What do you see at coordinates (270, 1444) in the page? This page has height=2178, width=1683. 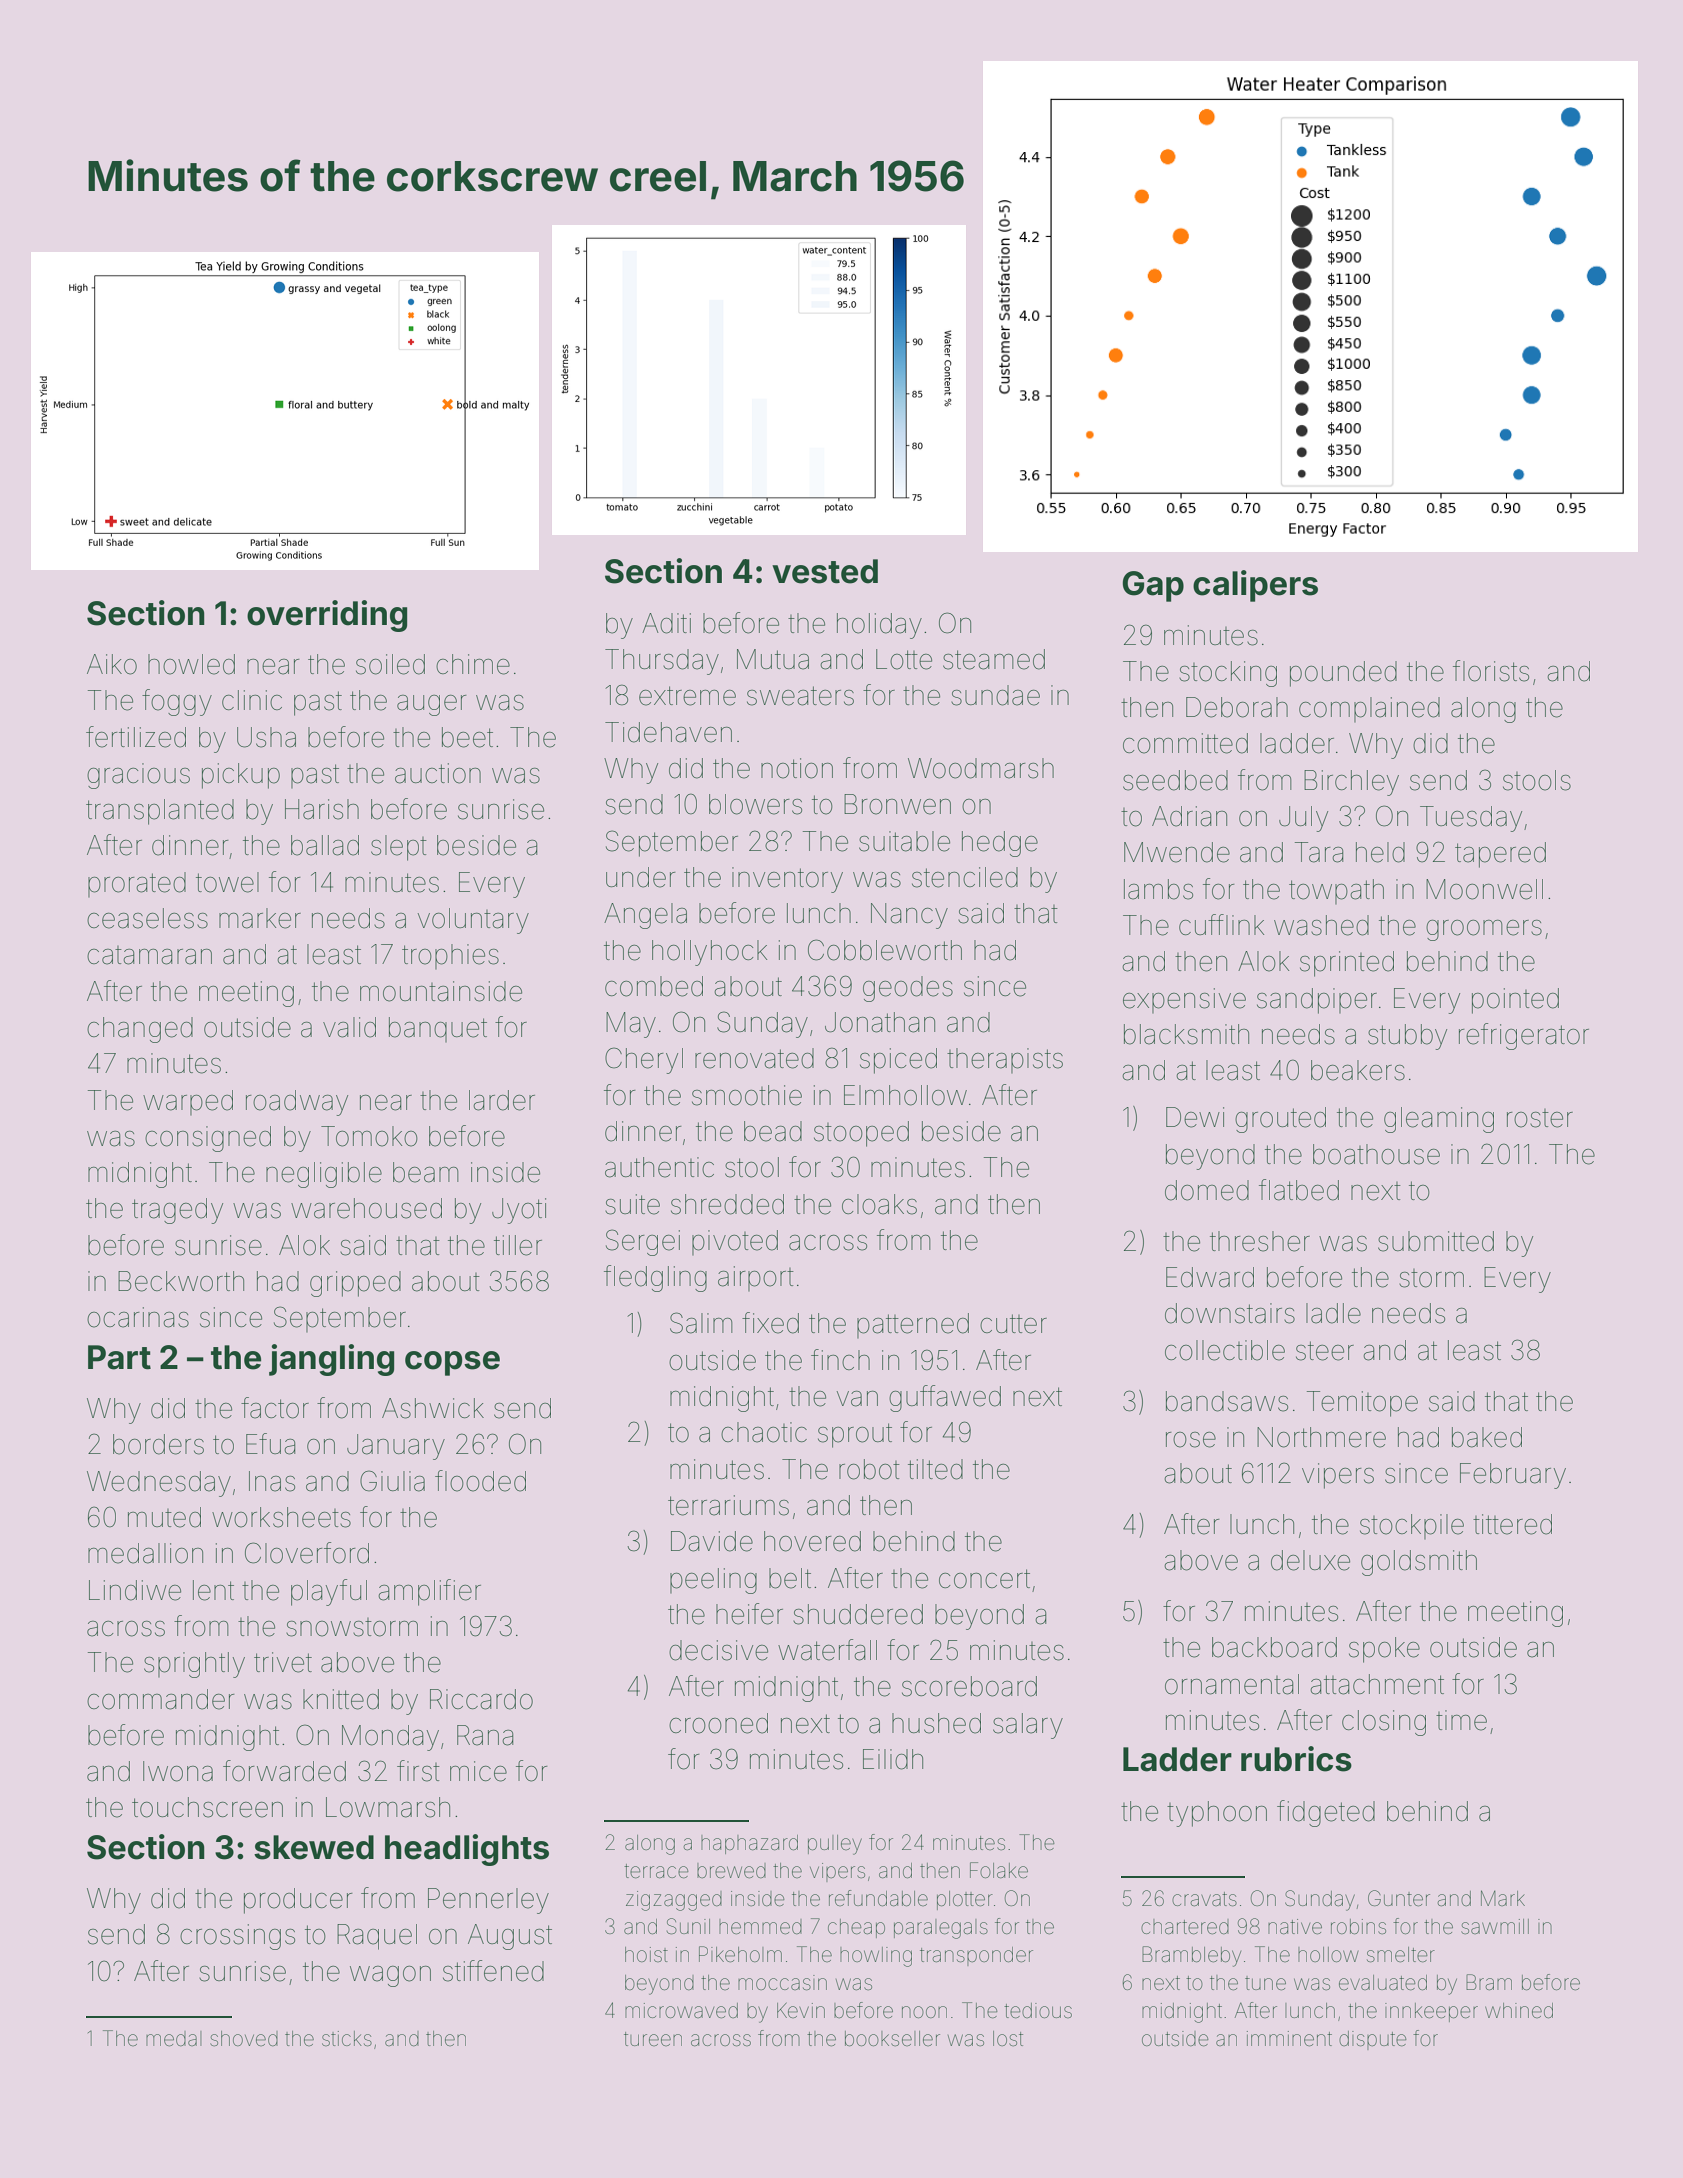 I see `Efua` at bounding box center [270, 1444].
